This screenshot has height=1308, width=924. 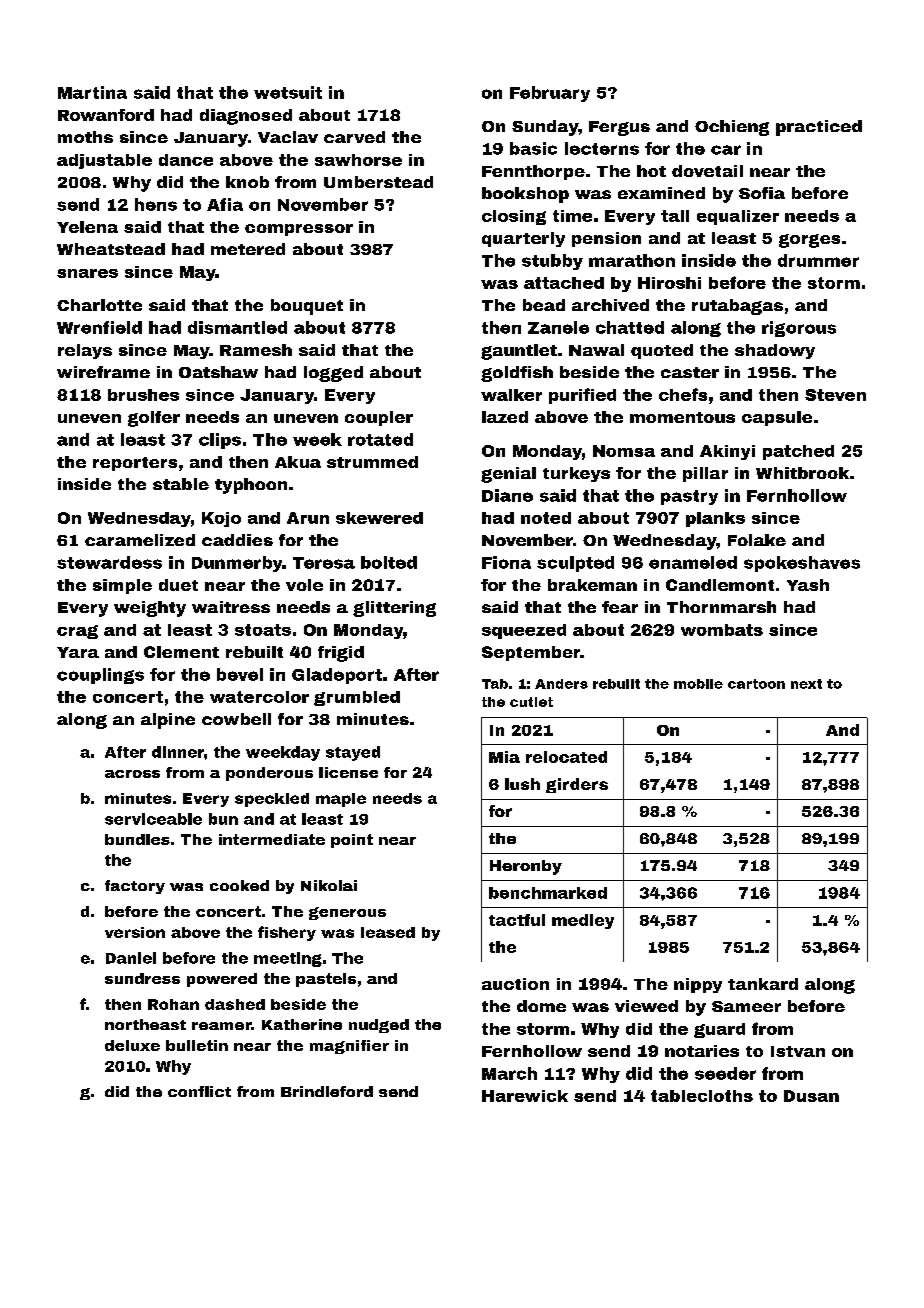 I want to click on wetsuit, so click(x=288, y=92).
